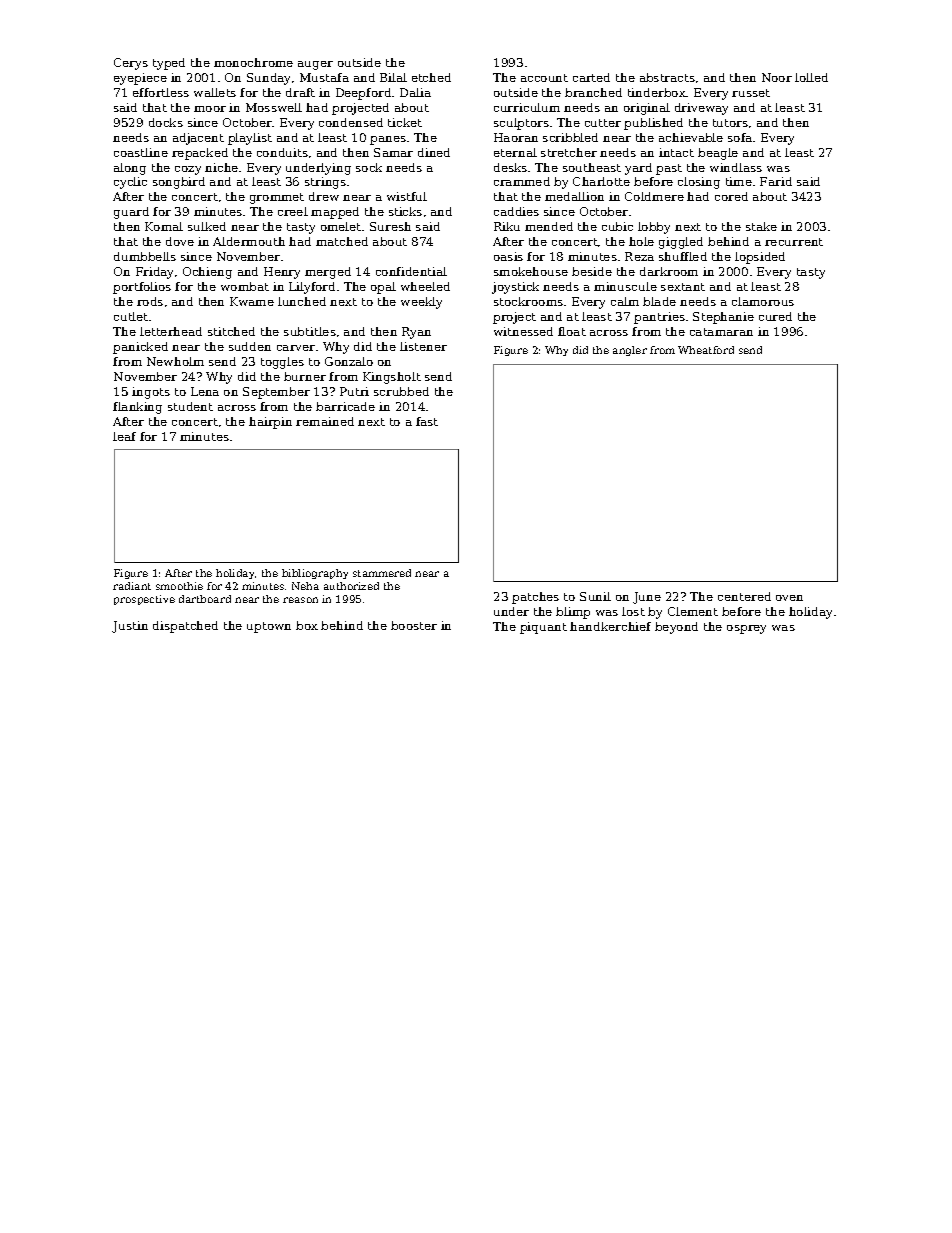 The image size is (952, 1233). Describe the element at coordinates (775, 316) in the document. I see `cured` at that location.
